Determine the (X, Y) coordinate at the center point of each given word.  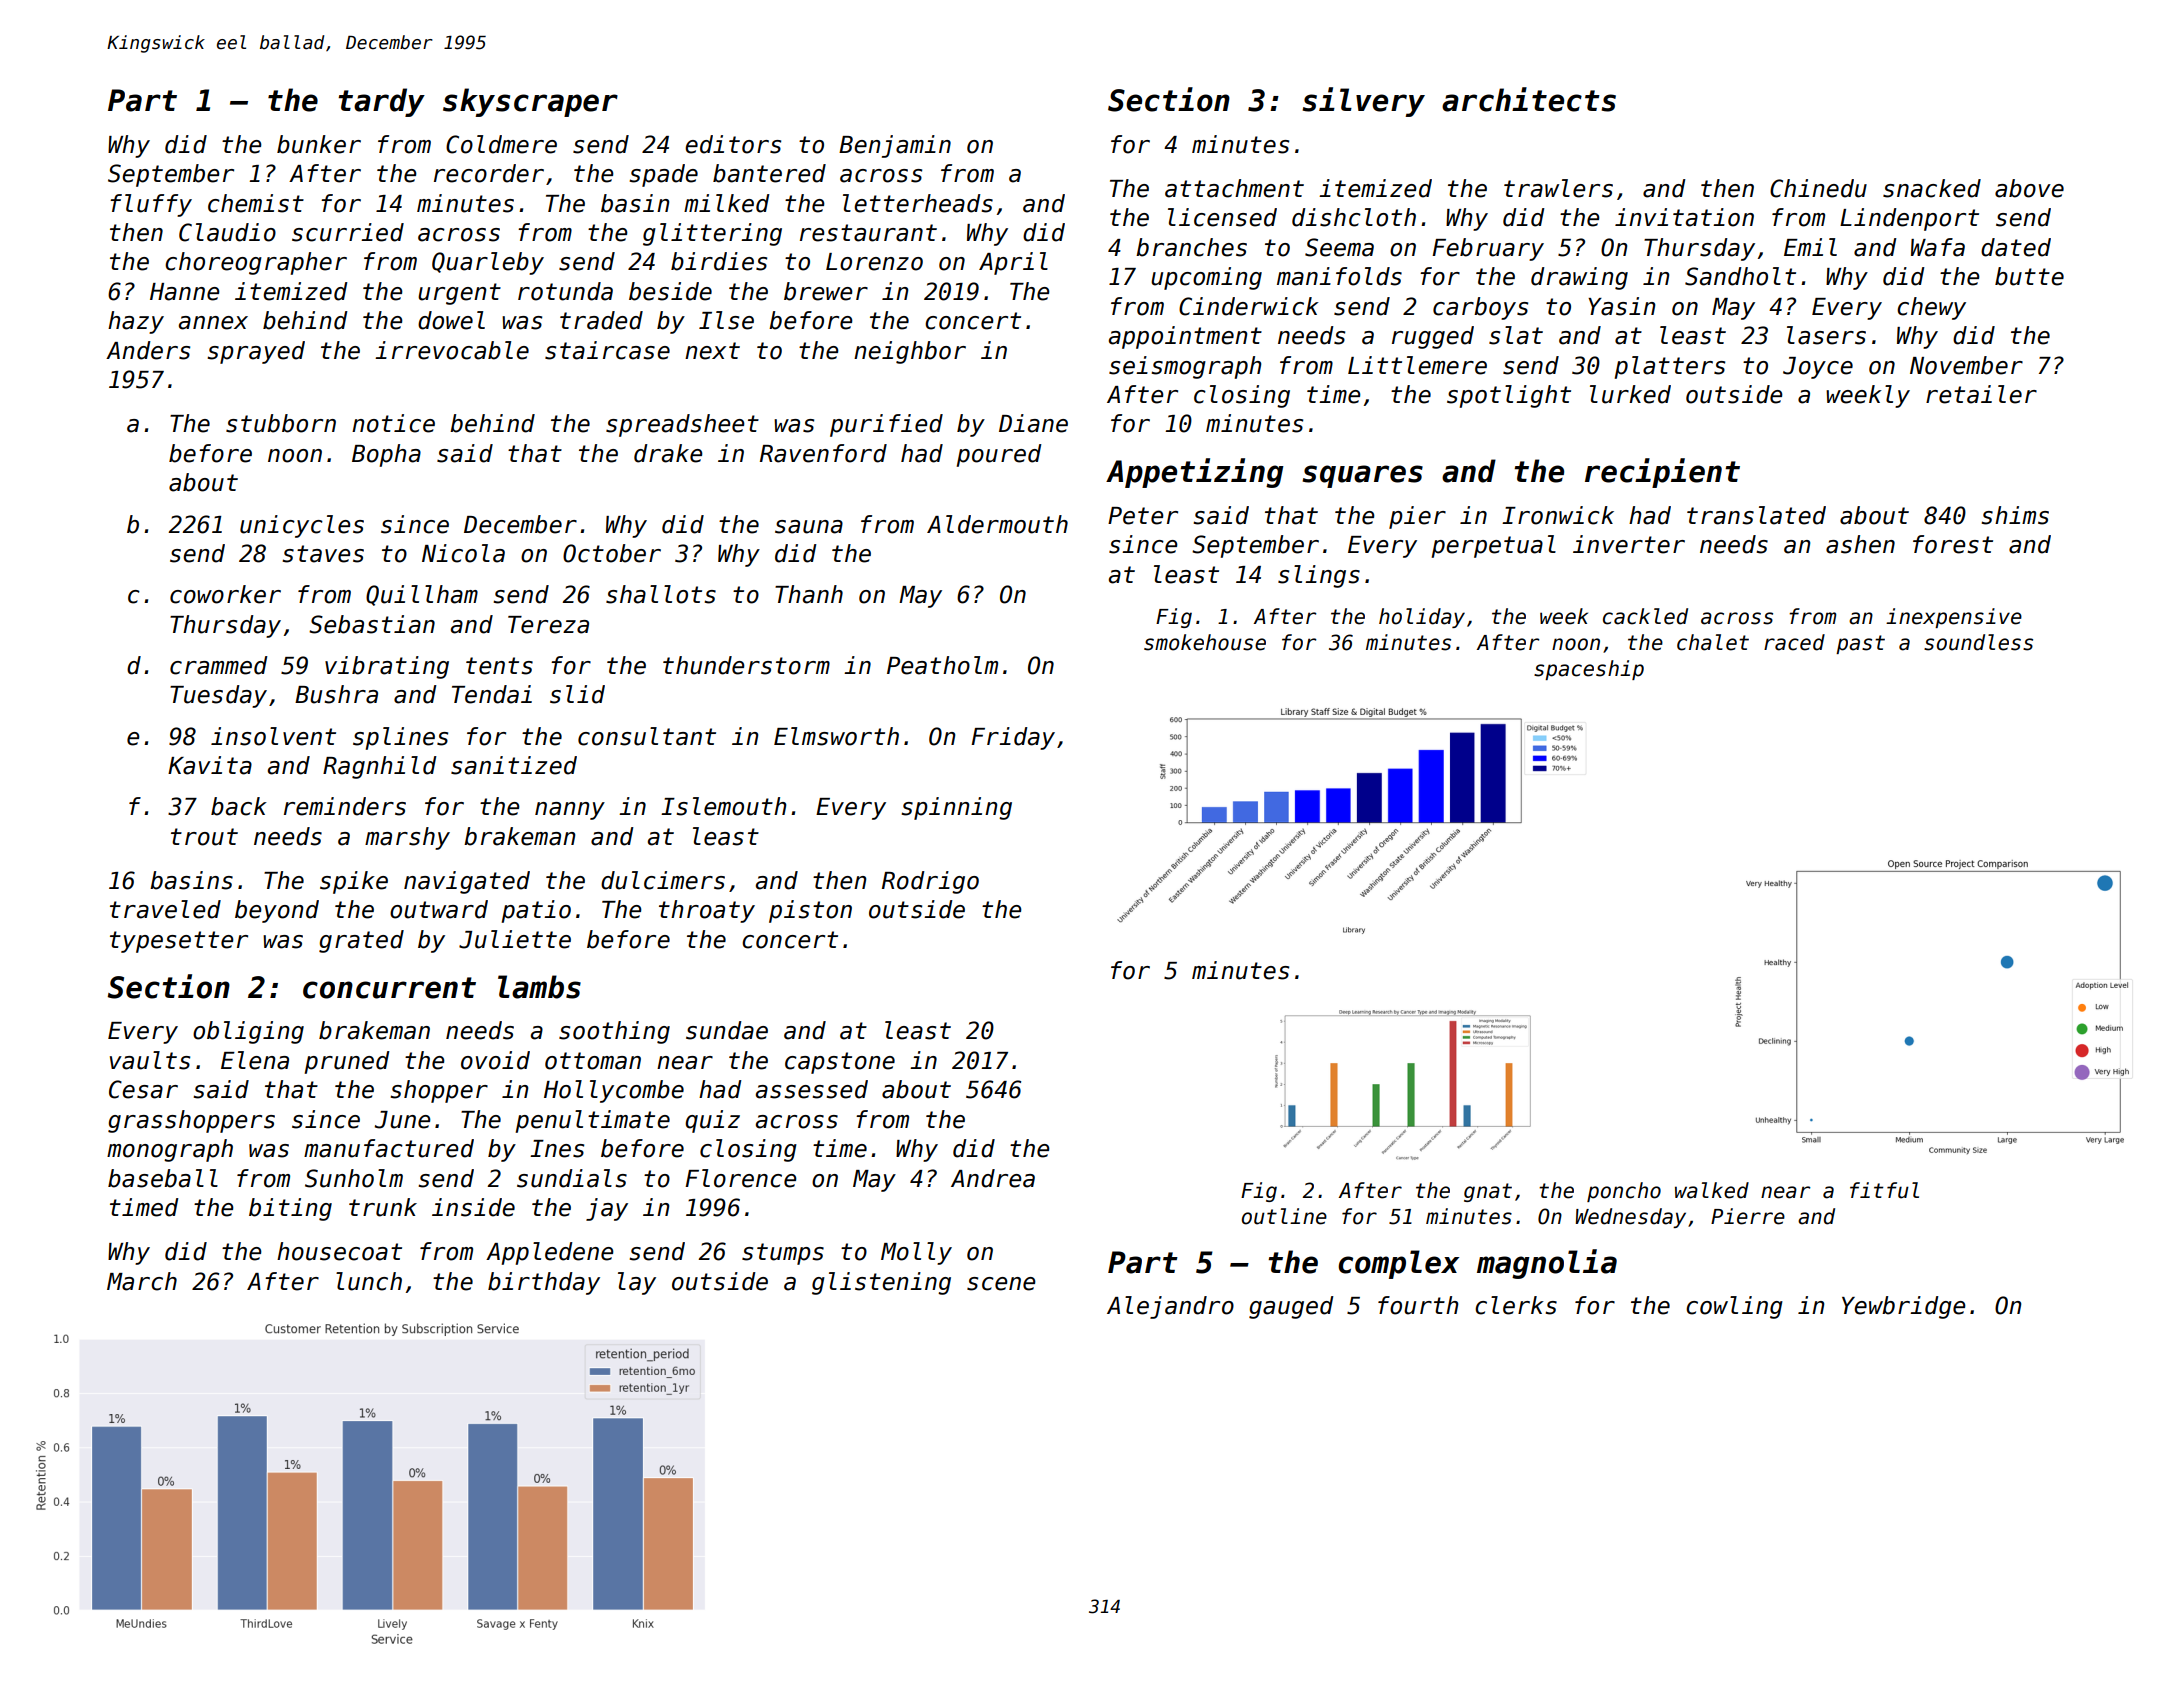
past (1860, 644)
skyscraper (530, 102)
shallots (661, 594)
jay (607, 1209)
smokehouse (1205, 642)
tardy (381, 102)
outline (1284, 1216)
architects (1529, 99)
